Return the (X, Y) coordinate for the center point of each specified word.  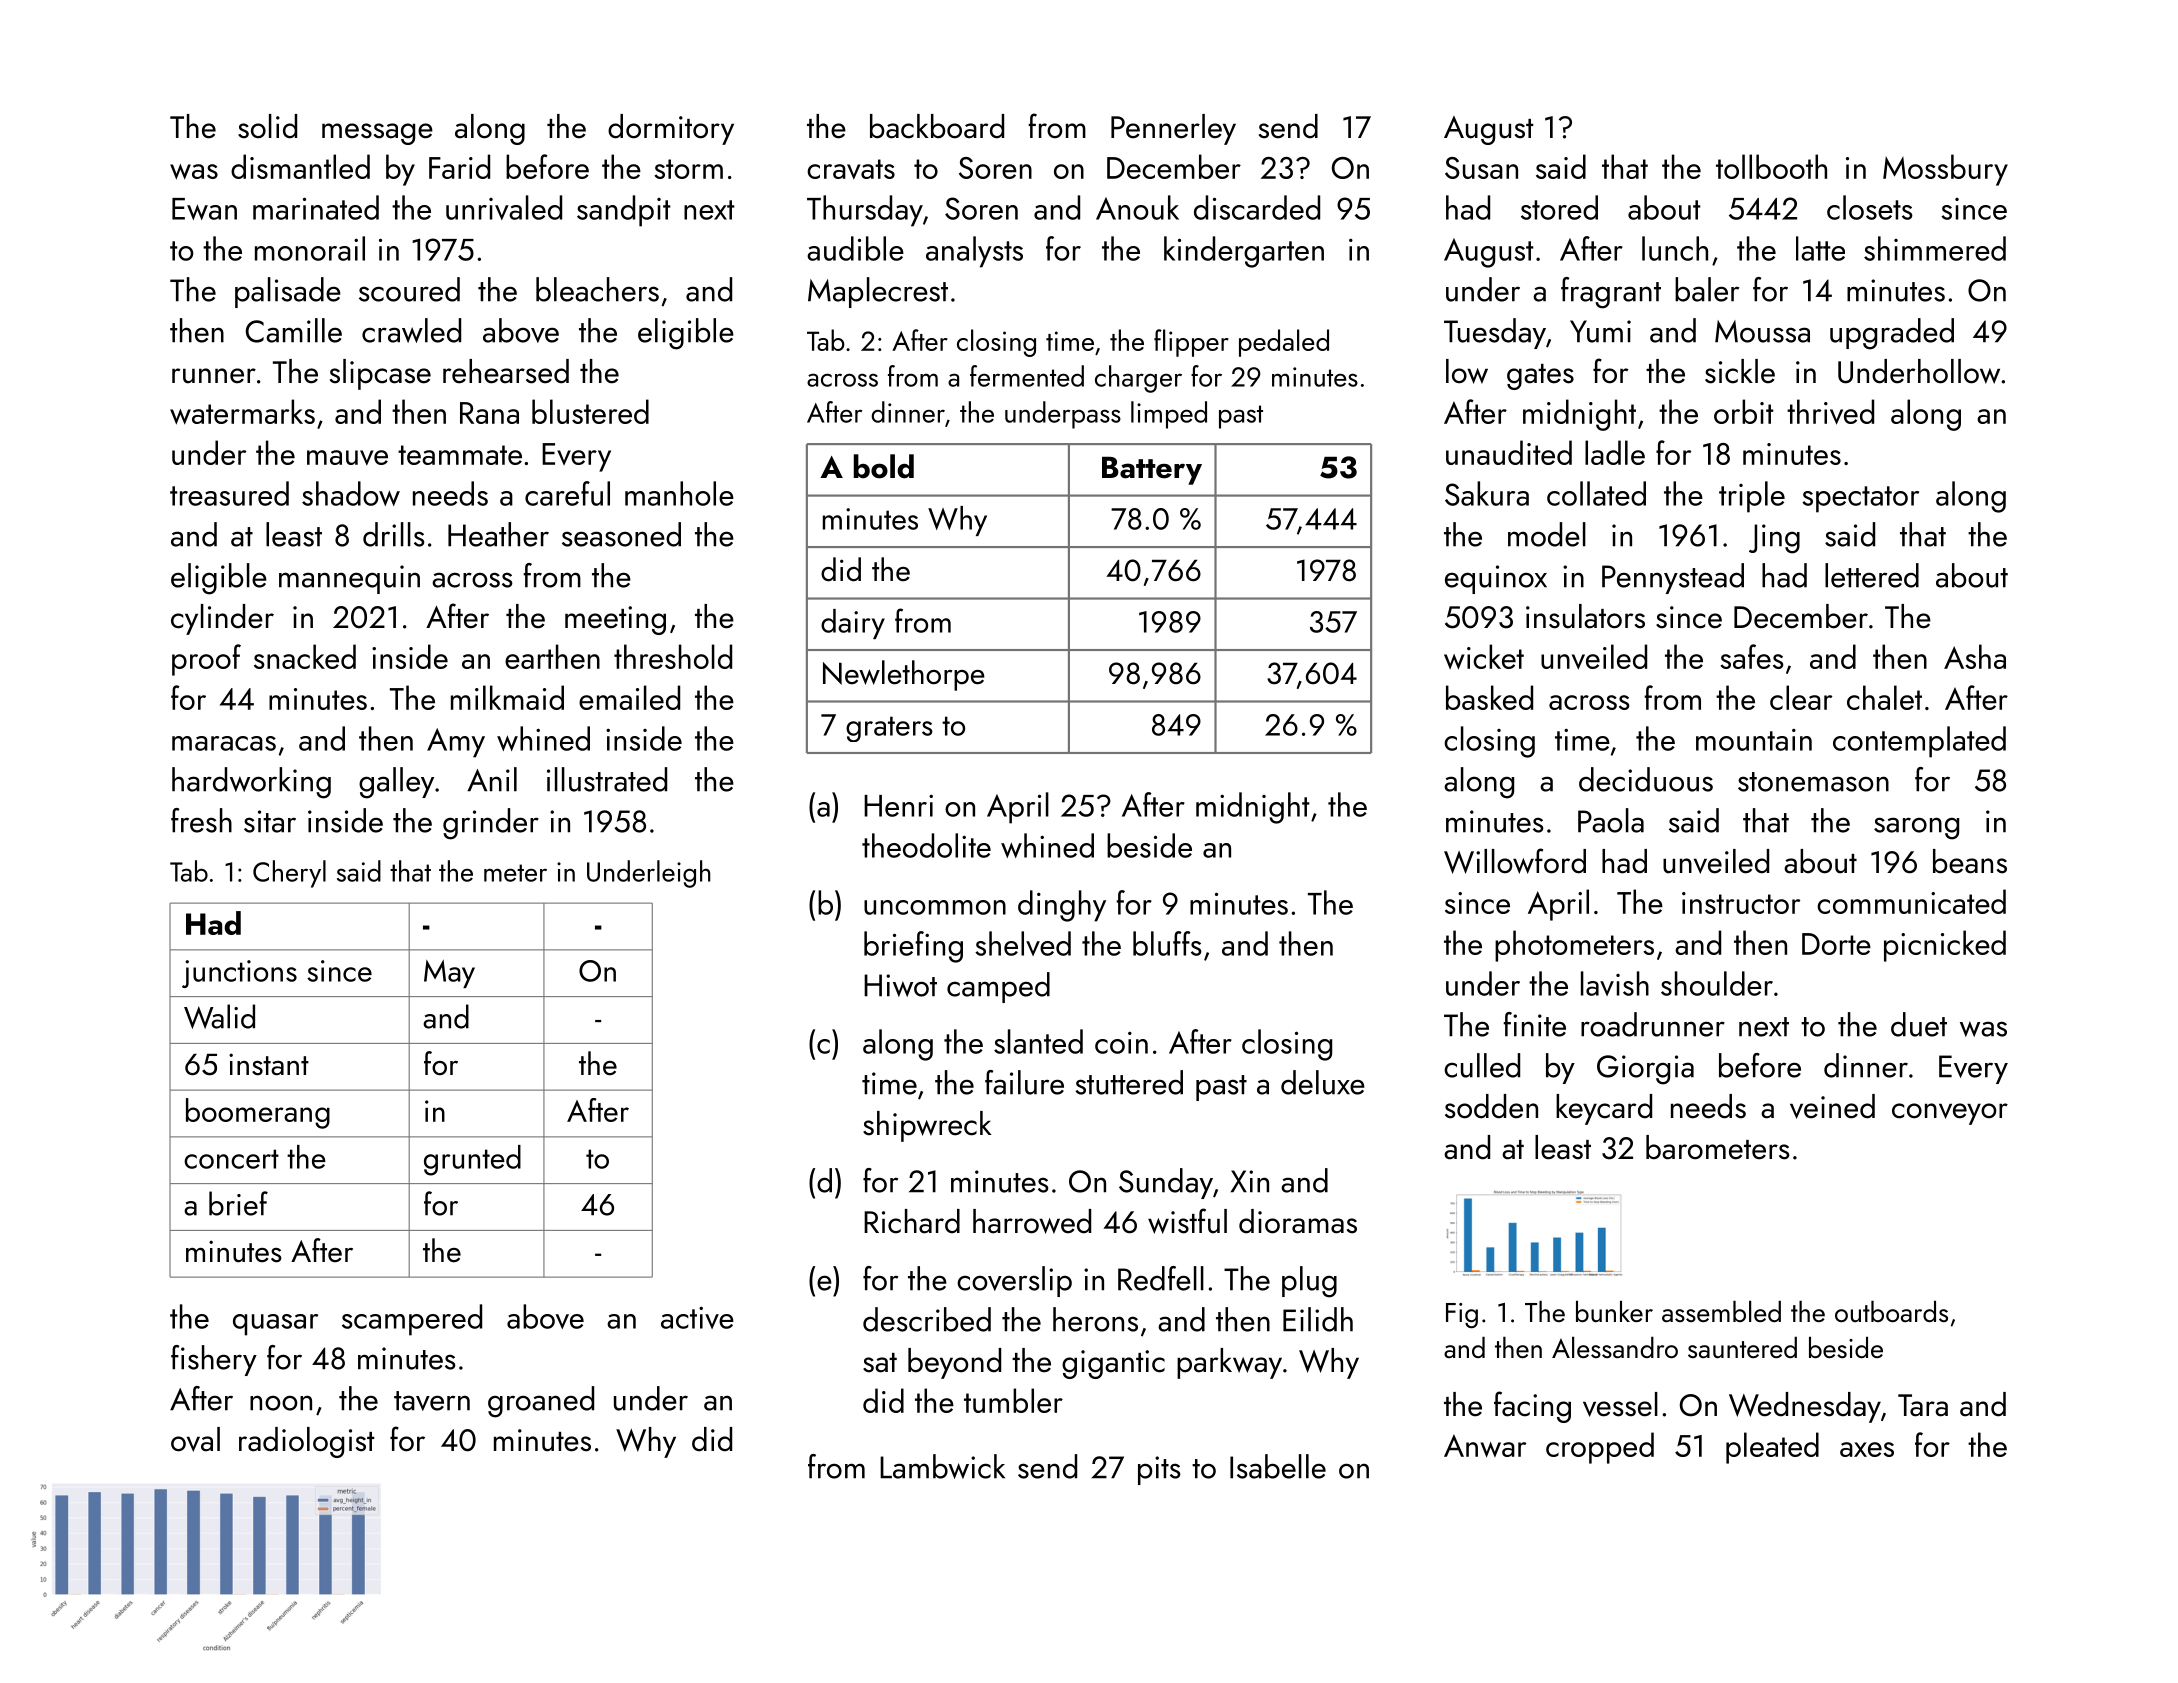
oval (195, 1439)
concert (231, 1159)
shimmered (1935, 248)
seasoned (621, 534)
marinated (316, 207)
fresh (201, 820)
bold (884, 466)
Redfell (1161, 1278)
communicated (1911, 901)
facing (1532, 1407)
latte (1820, 248)
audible (855, 248)
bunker (1614, 1311)
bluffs (1167, 943)
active (697, 1317)
